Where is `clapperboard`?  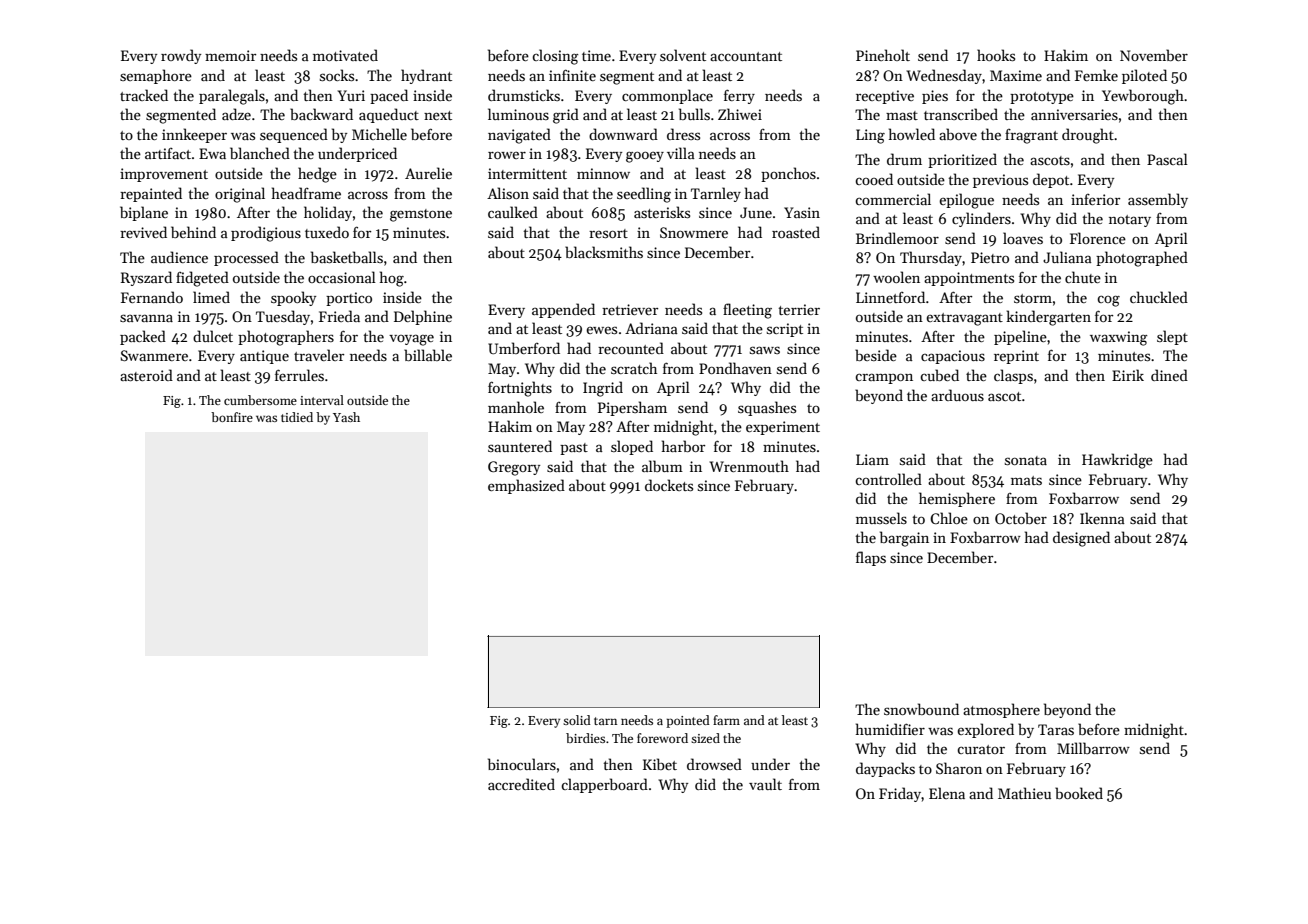 clapperboard is located at coordinates (604, 785).
